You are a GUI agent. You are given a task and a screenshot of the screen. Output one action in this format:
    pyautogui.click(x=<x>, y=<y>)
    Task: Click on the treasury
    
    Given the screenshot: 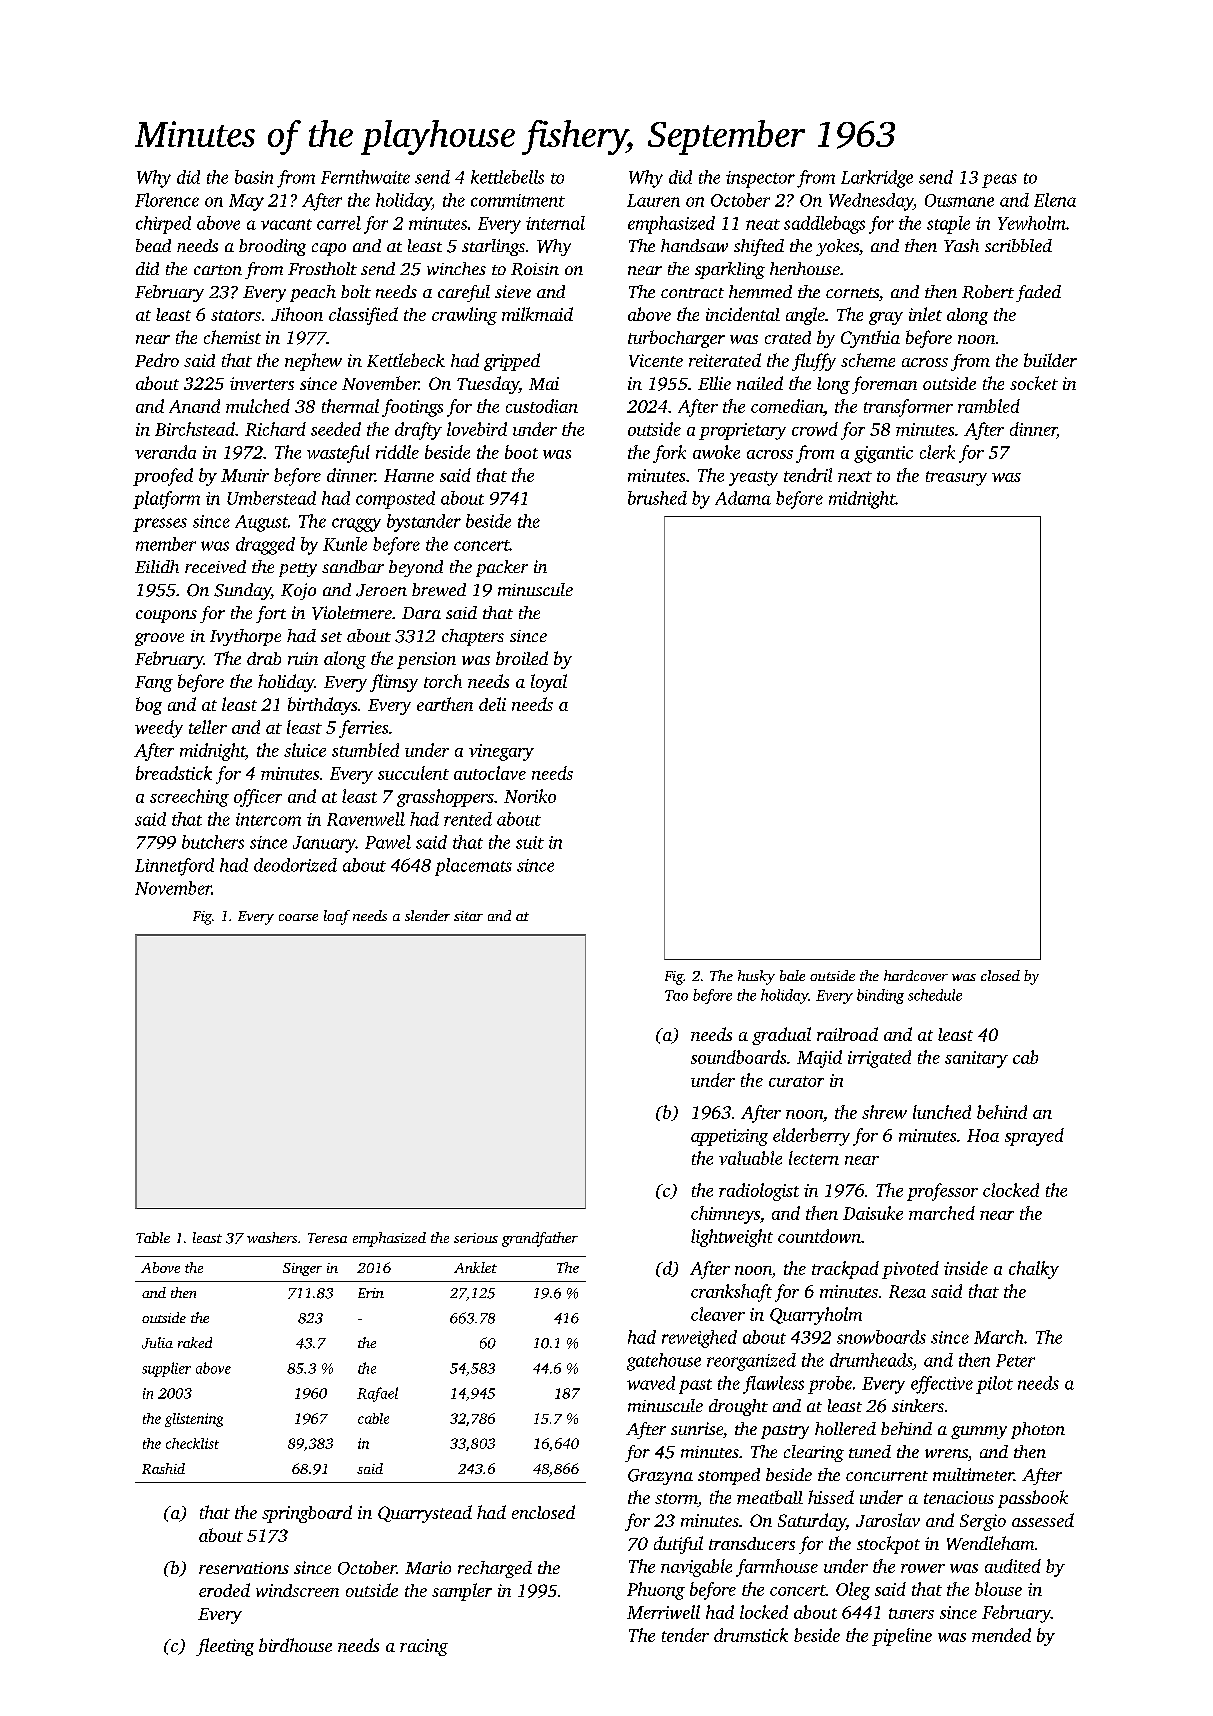 What is the action you would take?
    pyautogui.click(x=956, y=478)
